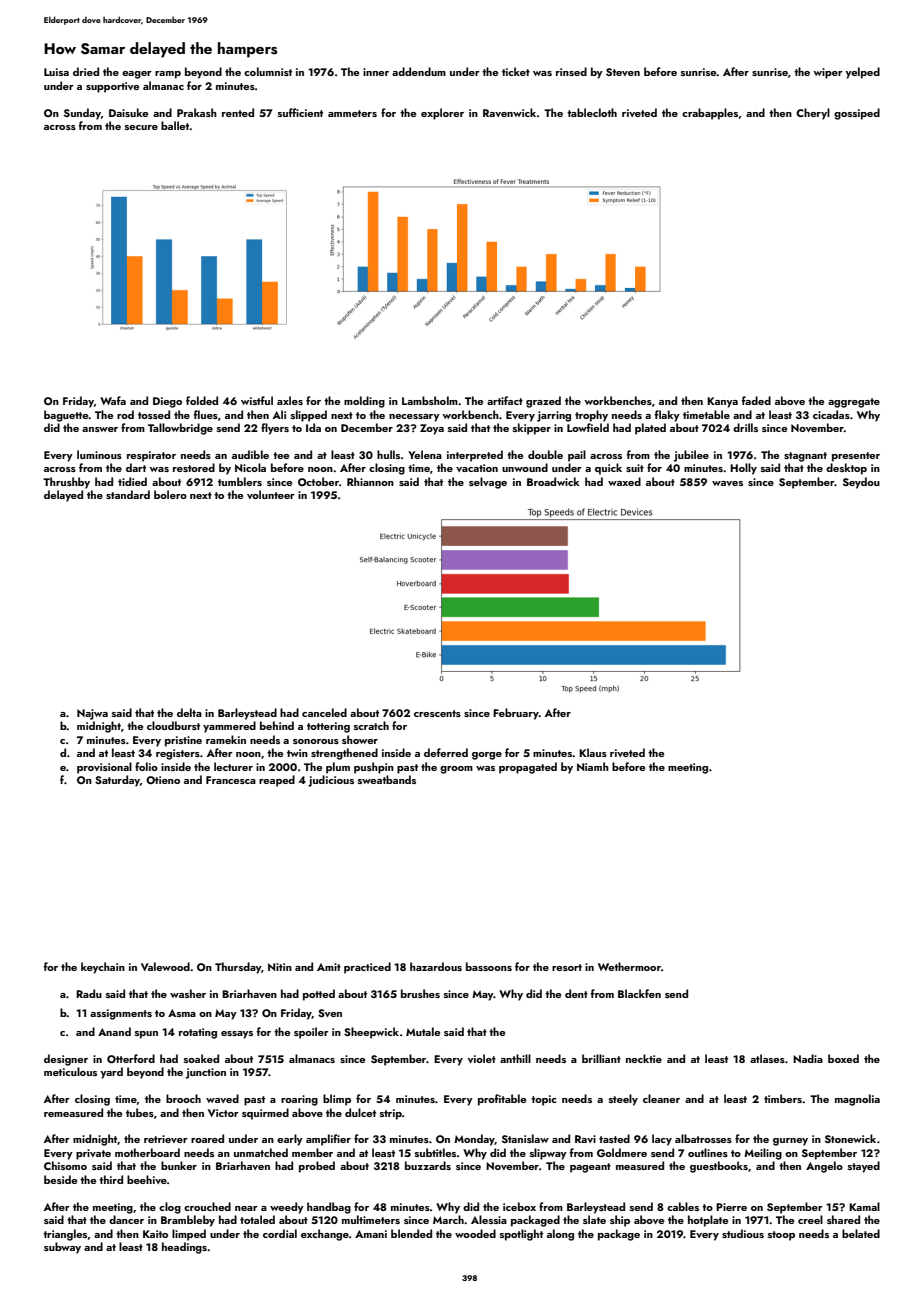  What do you see at coordinates (141, 127) in the screenshot?
I see `secure` at bounding box center [141, 127].
